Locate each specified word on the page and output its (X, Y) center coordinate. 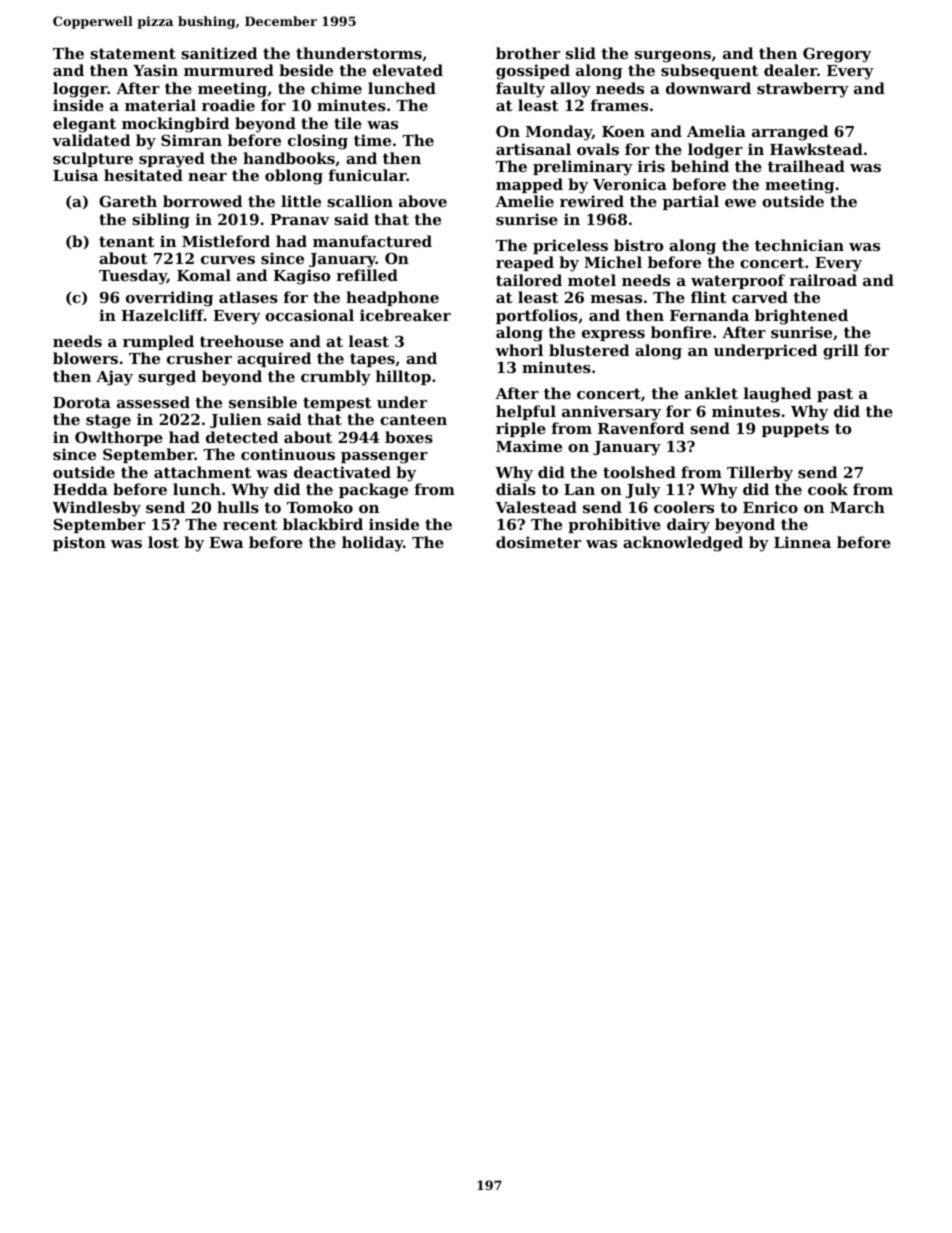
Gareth (128, 201)
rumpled (158, 342)
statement (133, 53)
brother (528, 53)
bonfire (681, 332)
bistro (638, 245)
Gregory (837, 55)
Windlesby (96, 509)
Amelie (524, 201)
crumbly (336, 378)
